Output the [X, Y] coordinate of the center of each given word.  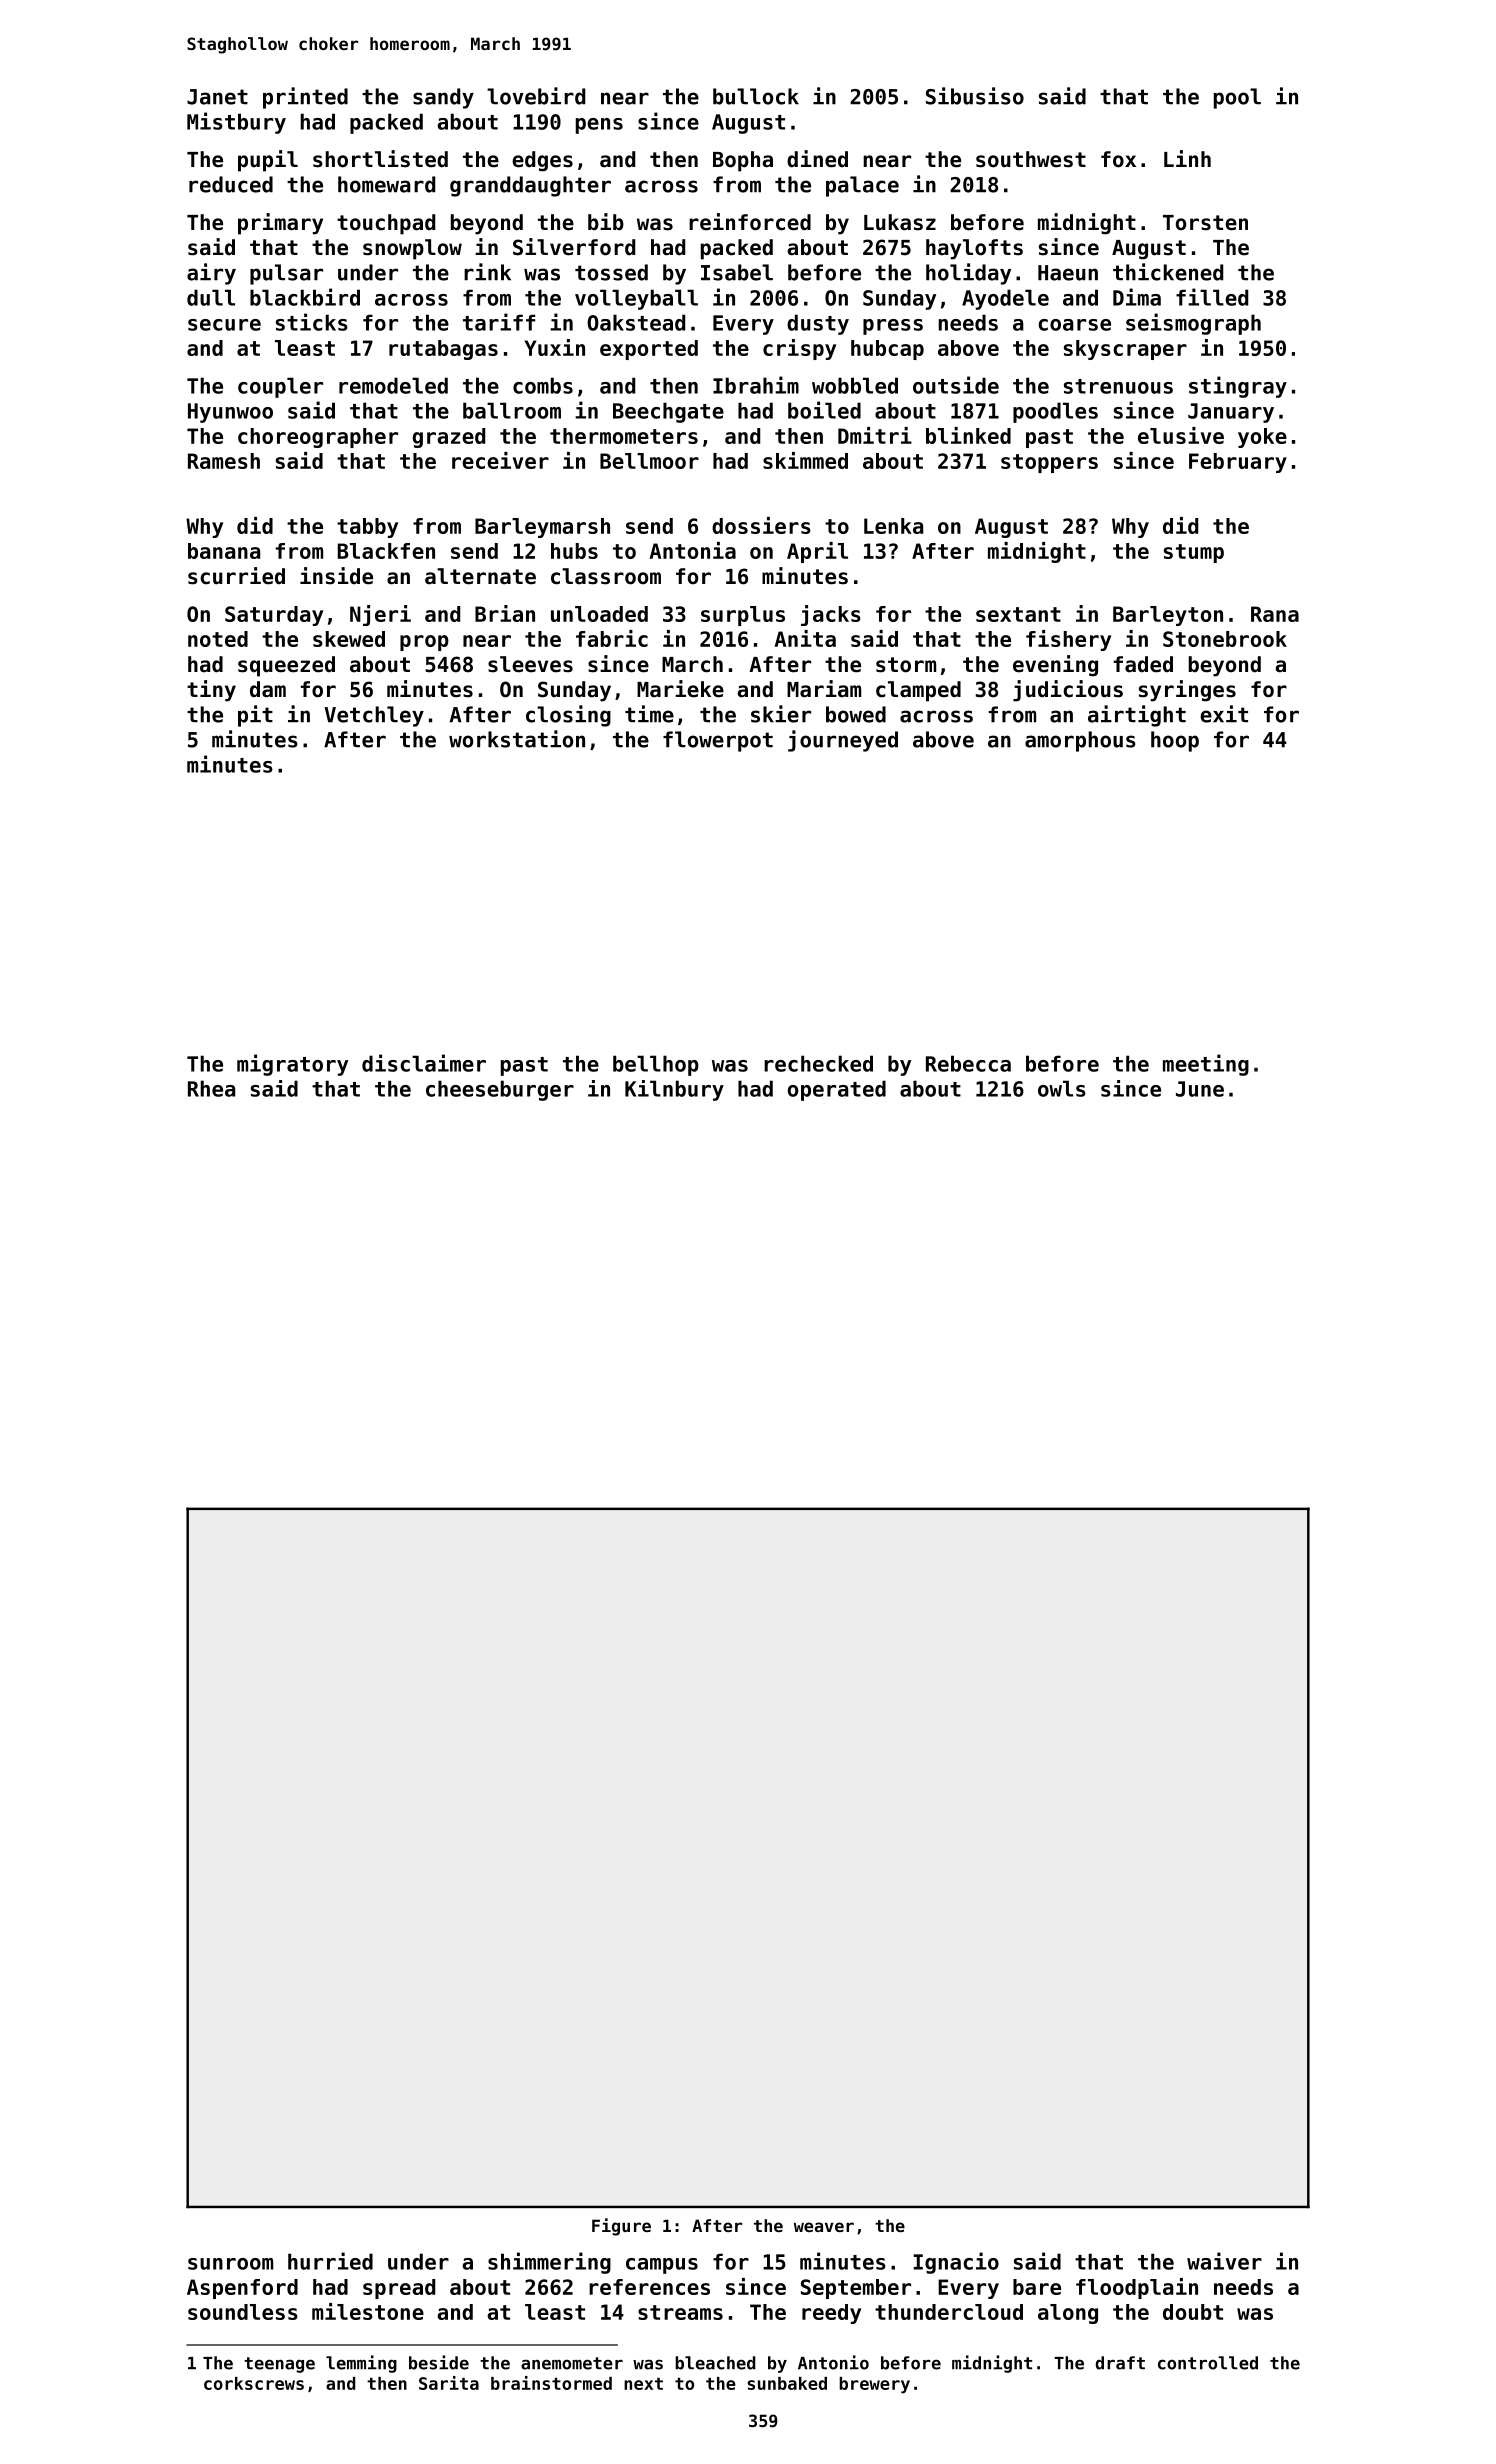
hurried [330, 2261]
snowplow [412, 249]
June [1200, 1089]
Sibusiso [975, 96]
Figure [621, 2227]
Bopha [743, 161]
